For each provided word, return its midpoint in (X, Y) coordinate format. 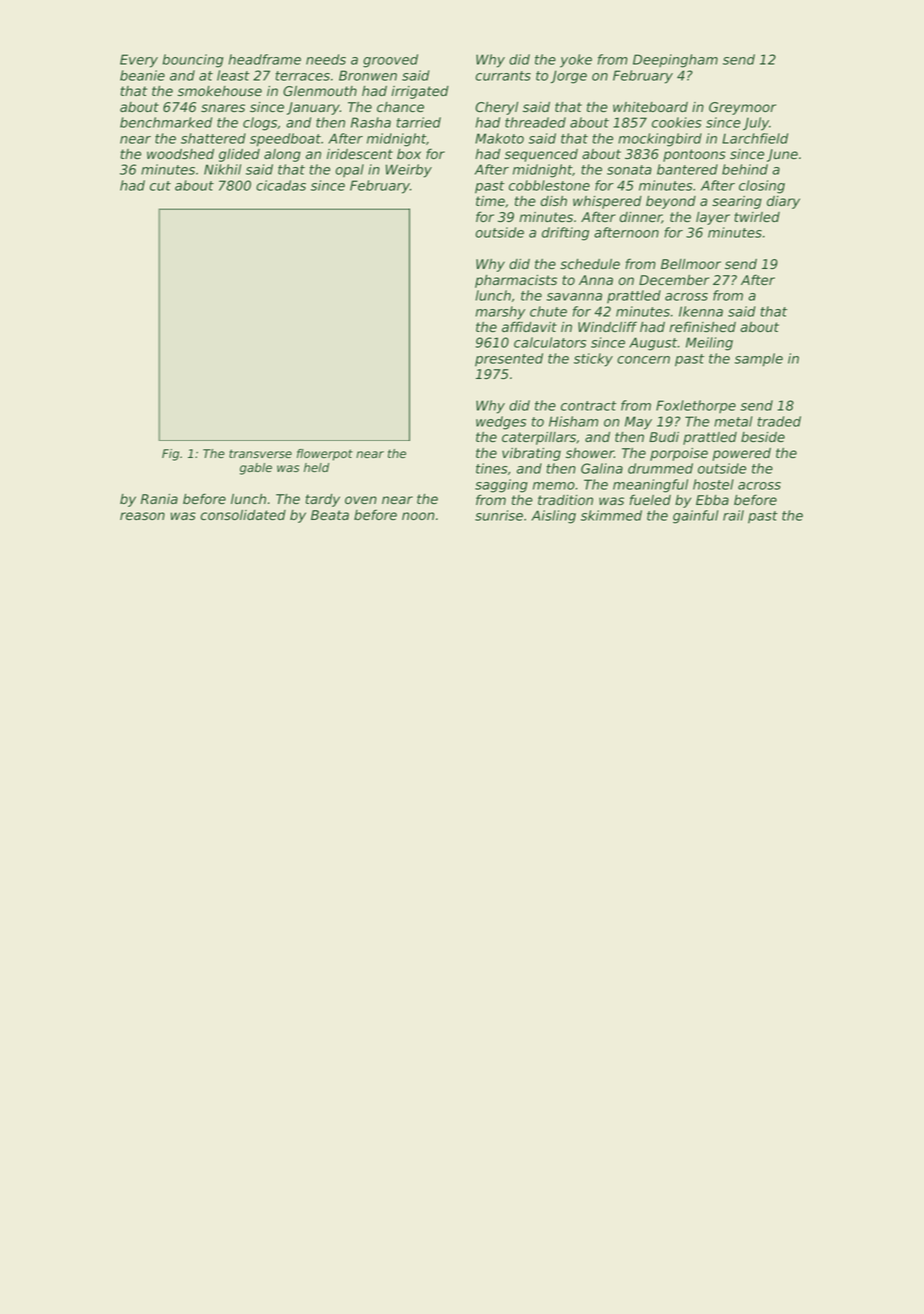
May (638, 423)
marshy (500, 313)
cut (160, 186)
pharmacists (516, 281)
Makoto (499, 138)
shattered (213, 138)
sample (758, 360)
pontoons (694, 155)
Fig (170, 455)
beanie (142, 75)
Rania (159, 499)
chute (548, 311)
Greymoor (742, 108)
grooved (390, 61)
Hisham (573, 421)
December (674, 280)
